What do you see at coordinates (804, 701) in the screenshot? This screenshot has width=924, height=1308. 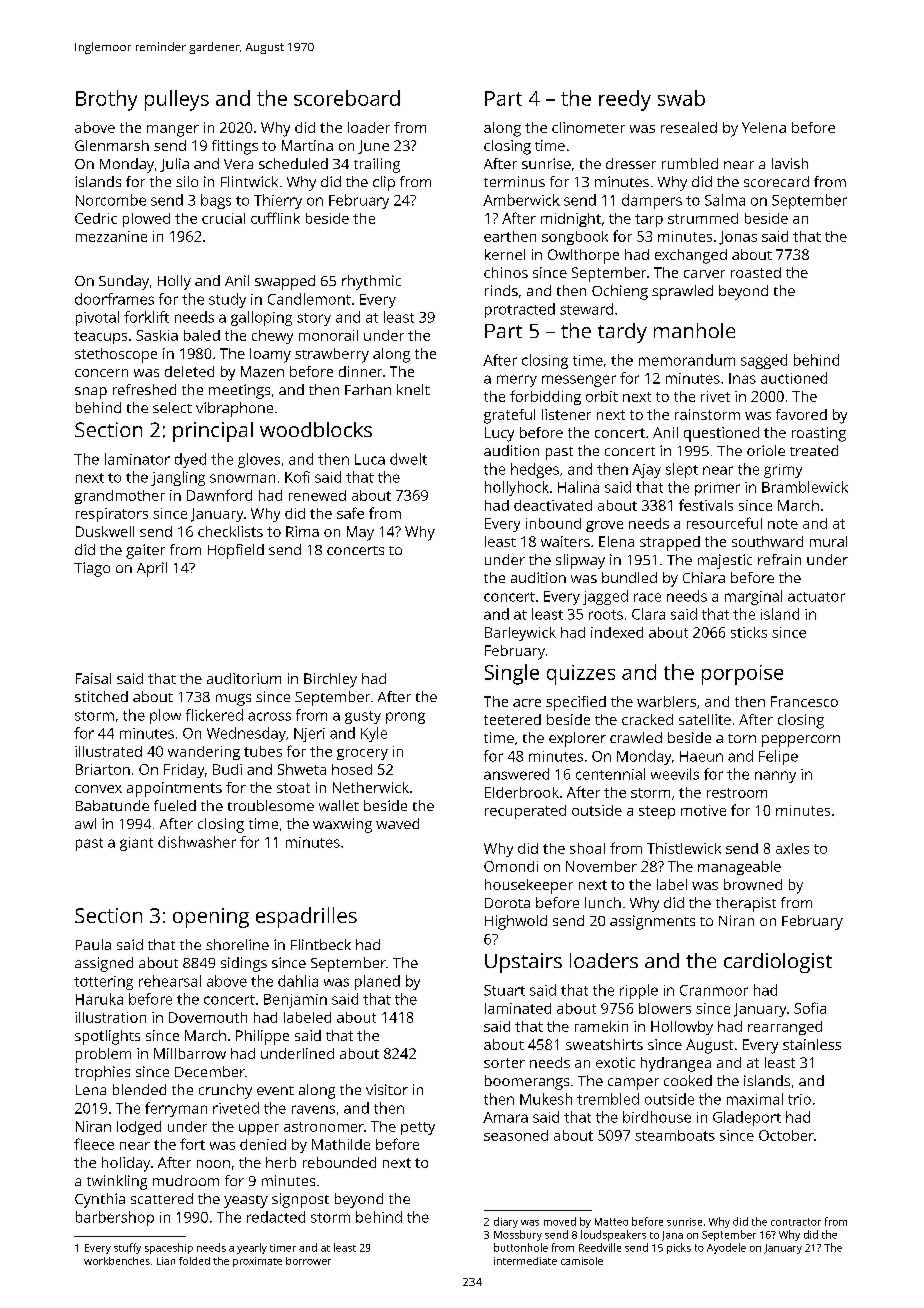 I see `Francesco` at bounding box center [804, 701].
